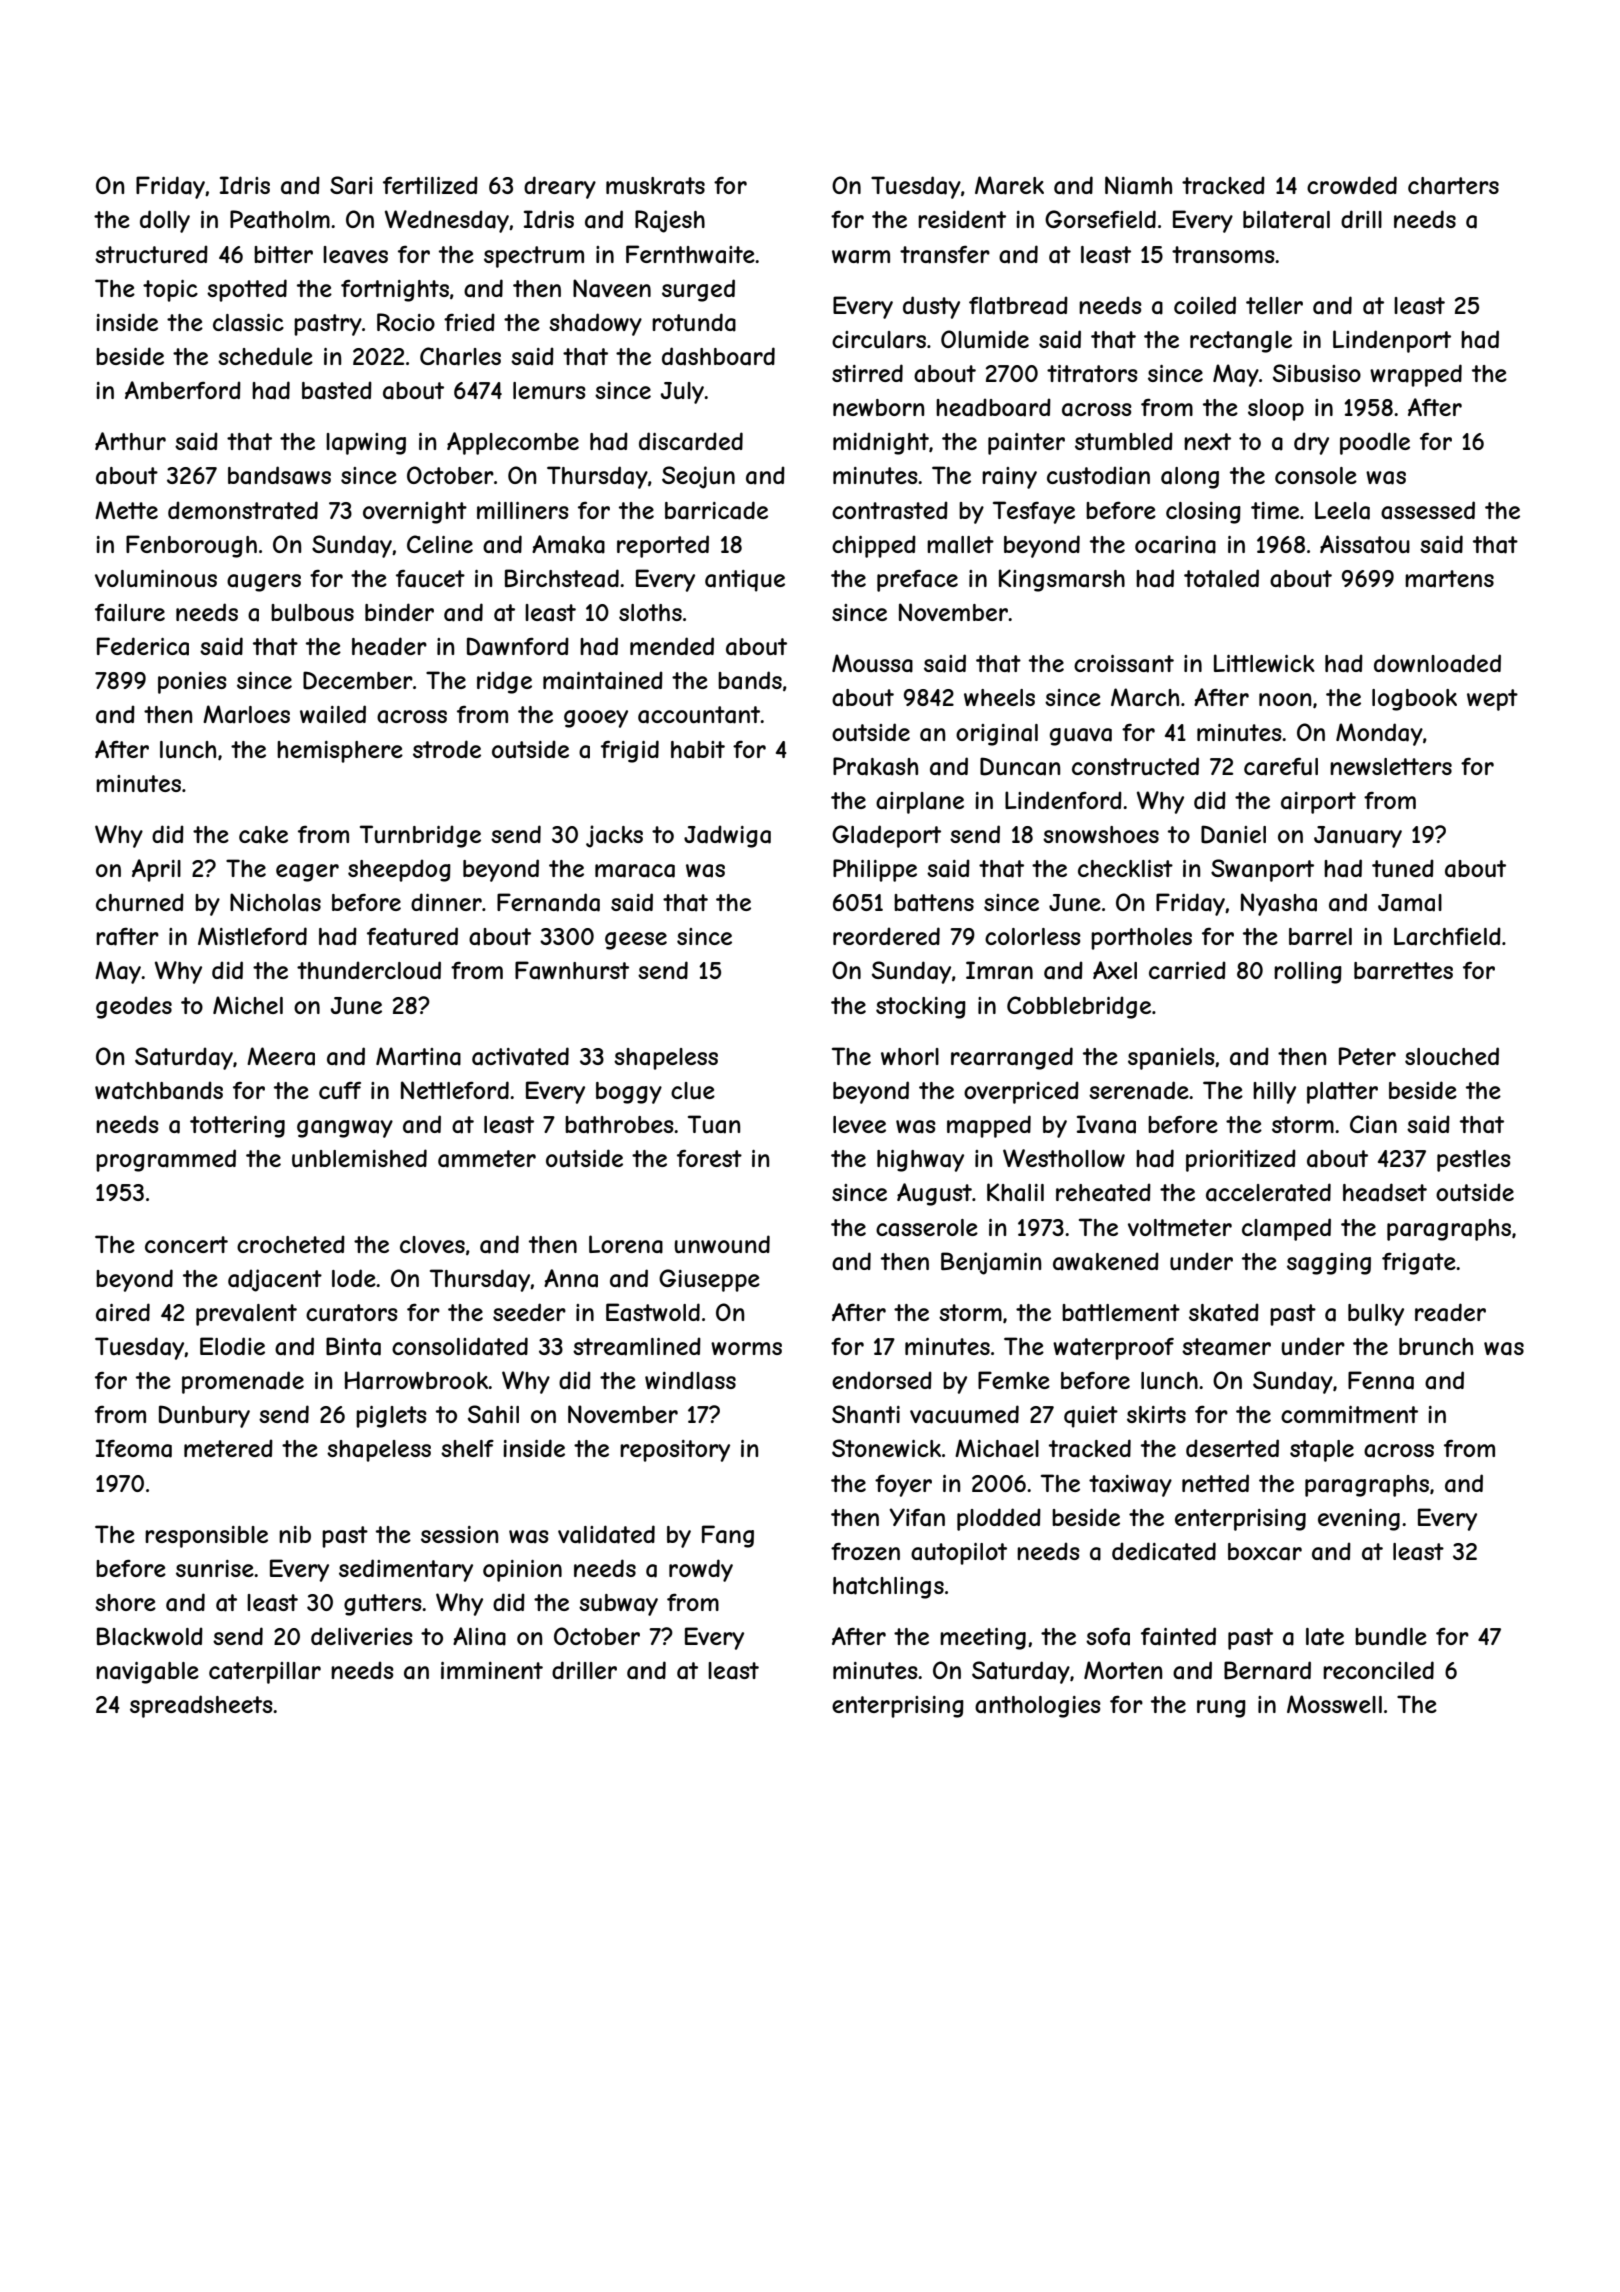 This screenshot has width=1620, height=2292. I want to click on muskrats, so click(655, 186).
